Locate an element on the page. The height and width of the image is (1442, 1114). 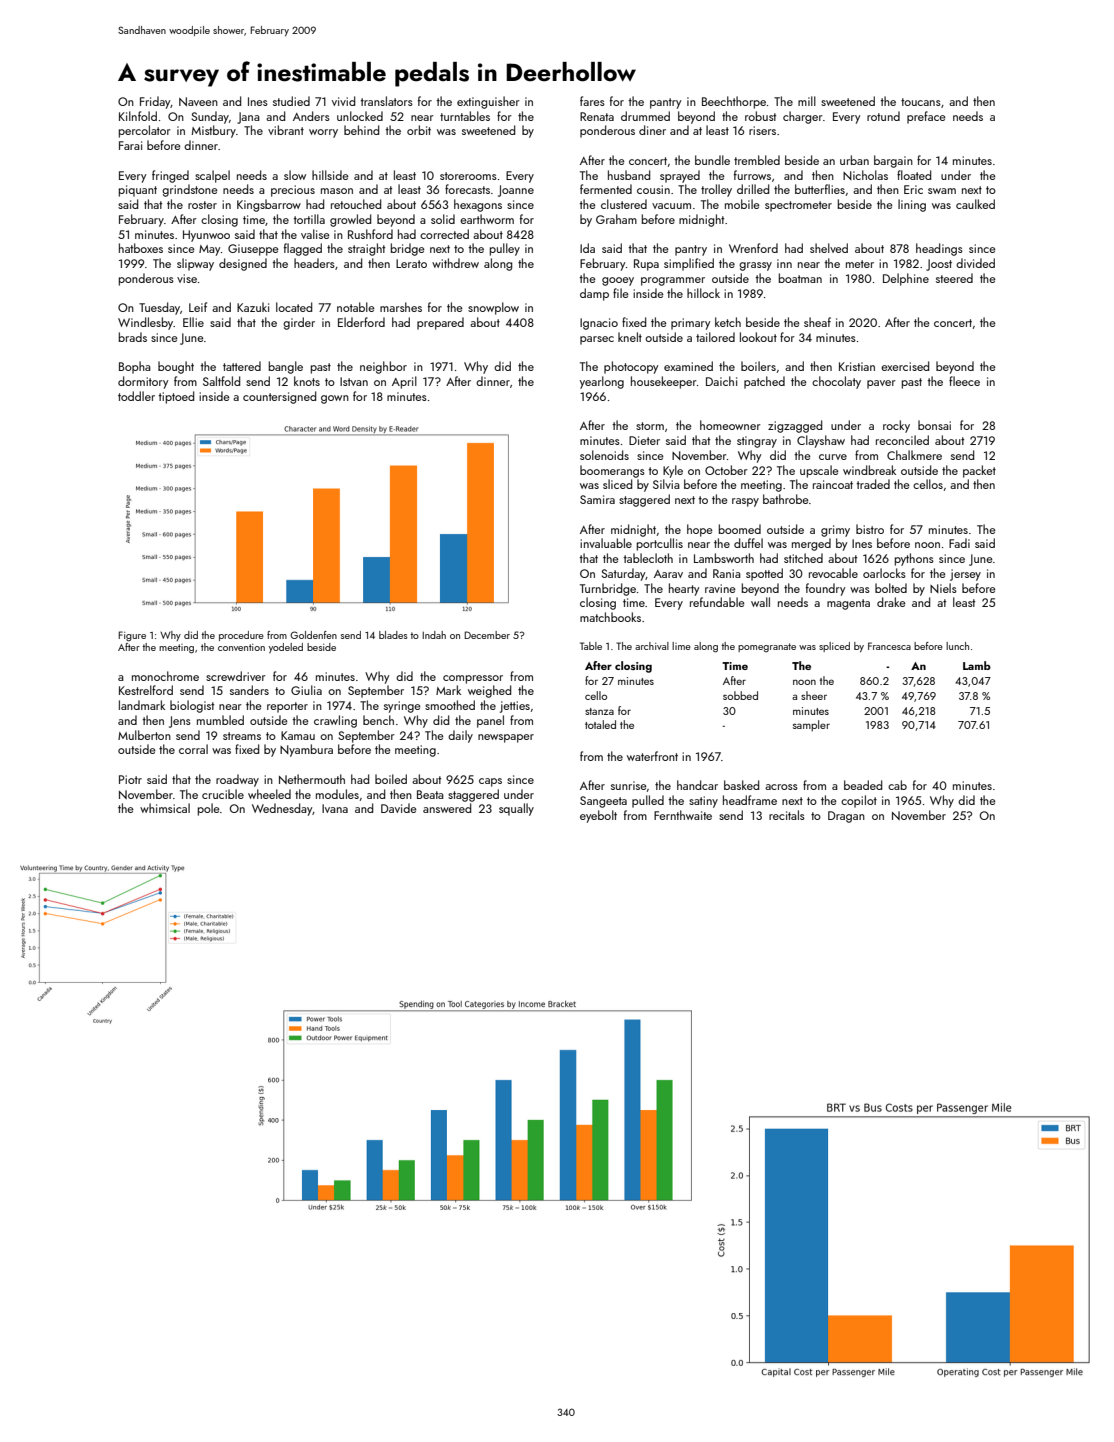
Graham is located at coordinates (616, 219).
